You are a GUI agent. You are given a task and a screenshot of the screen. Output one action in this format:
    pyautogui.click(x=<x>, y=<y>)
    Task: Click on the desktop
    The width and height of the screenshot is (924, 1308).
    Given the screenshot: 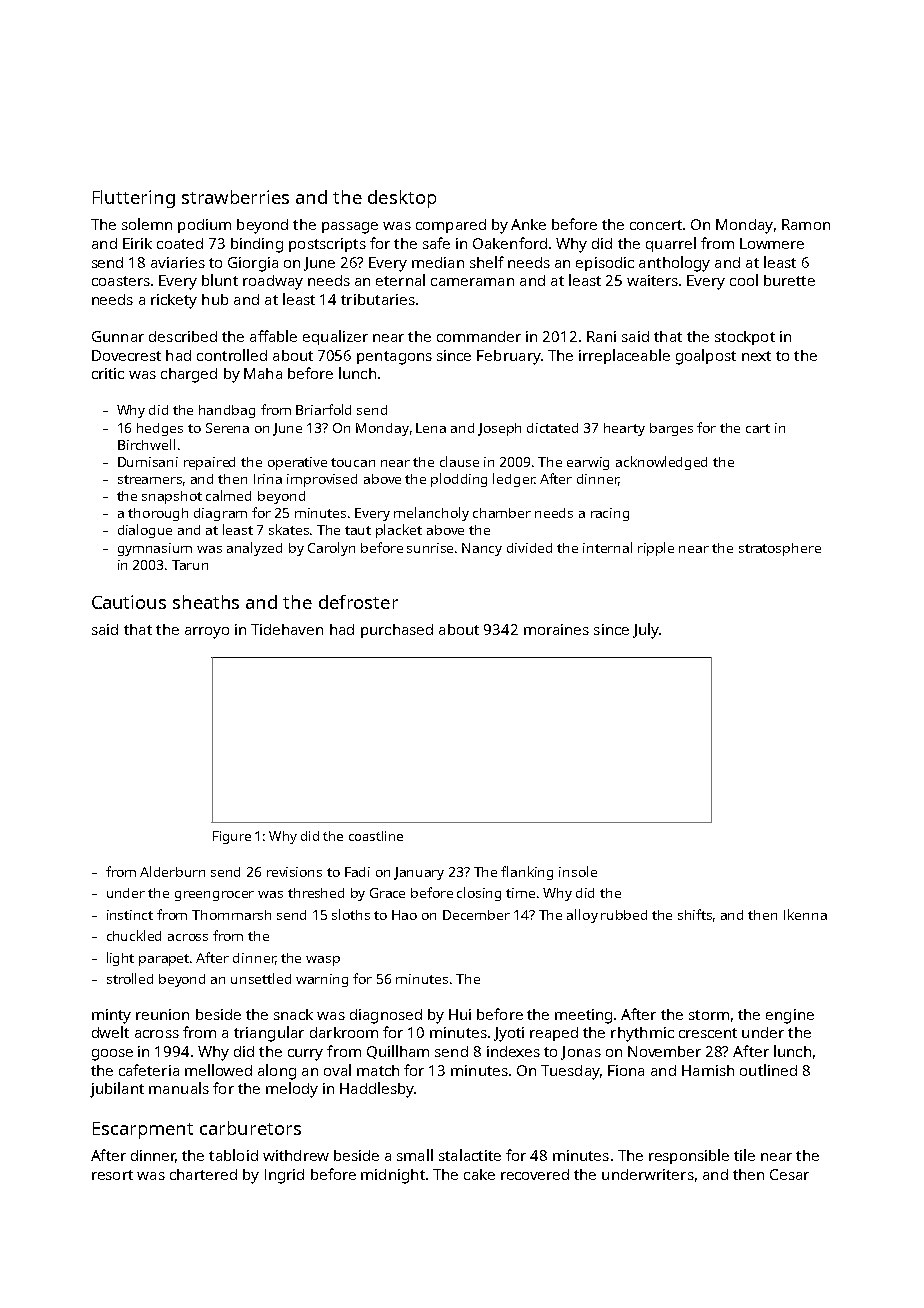 What is the action you would take?
    pyautogui.click(x=402, y=199)
